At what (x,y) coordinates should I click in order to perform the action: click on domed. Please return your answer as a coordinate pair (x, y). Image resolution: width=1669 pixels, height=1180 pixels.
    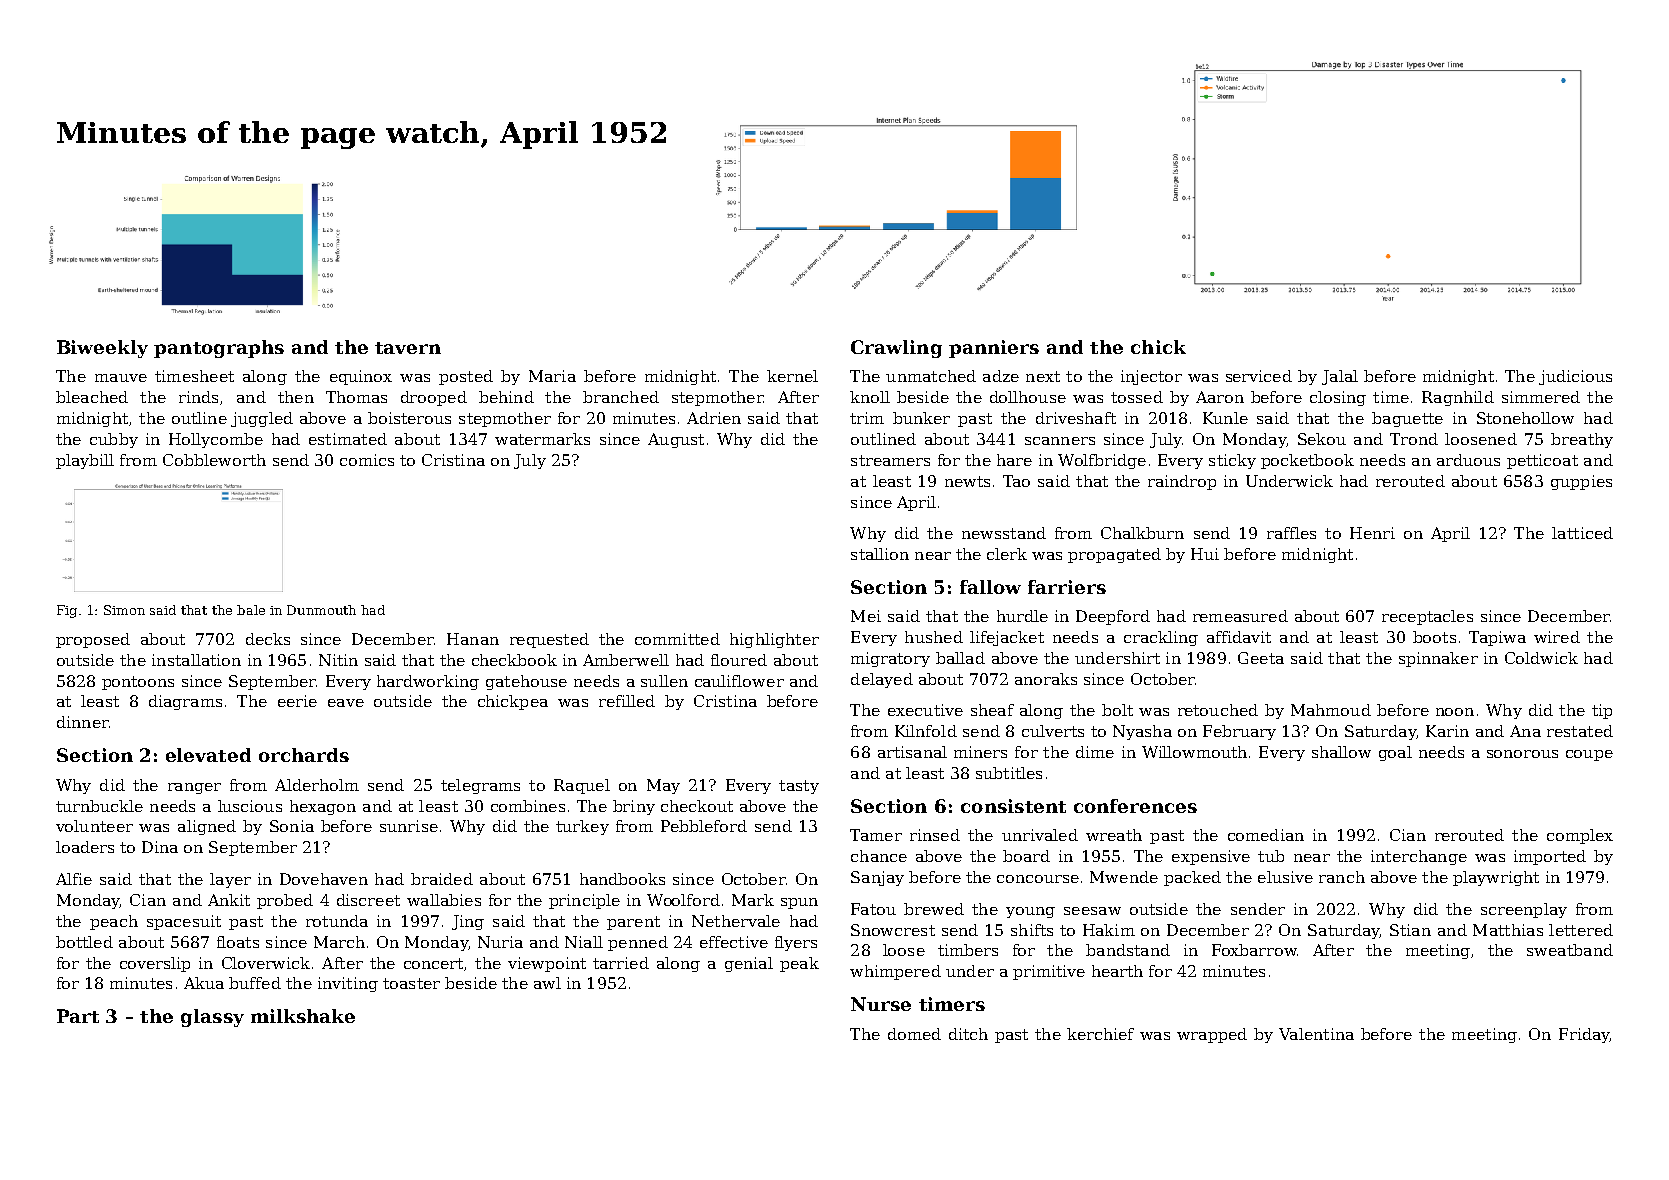
    Looking at the image, I should click on (914, 1034).
